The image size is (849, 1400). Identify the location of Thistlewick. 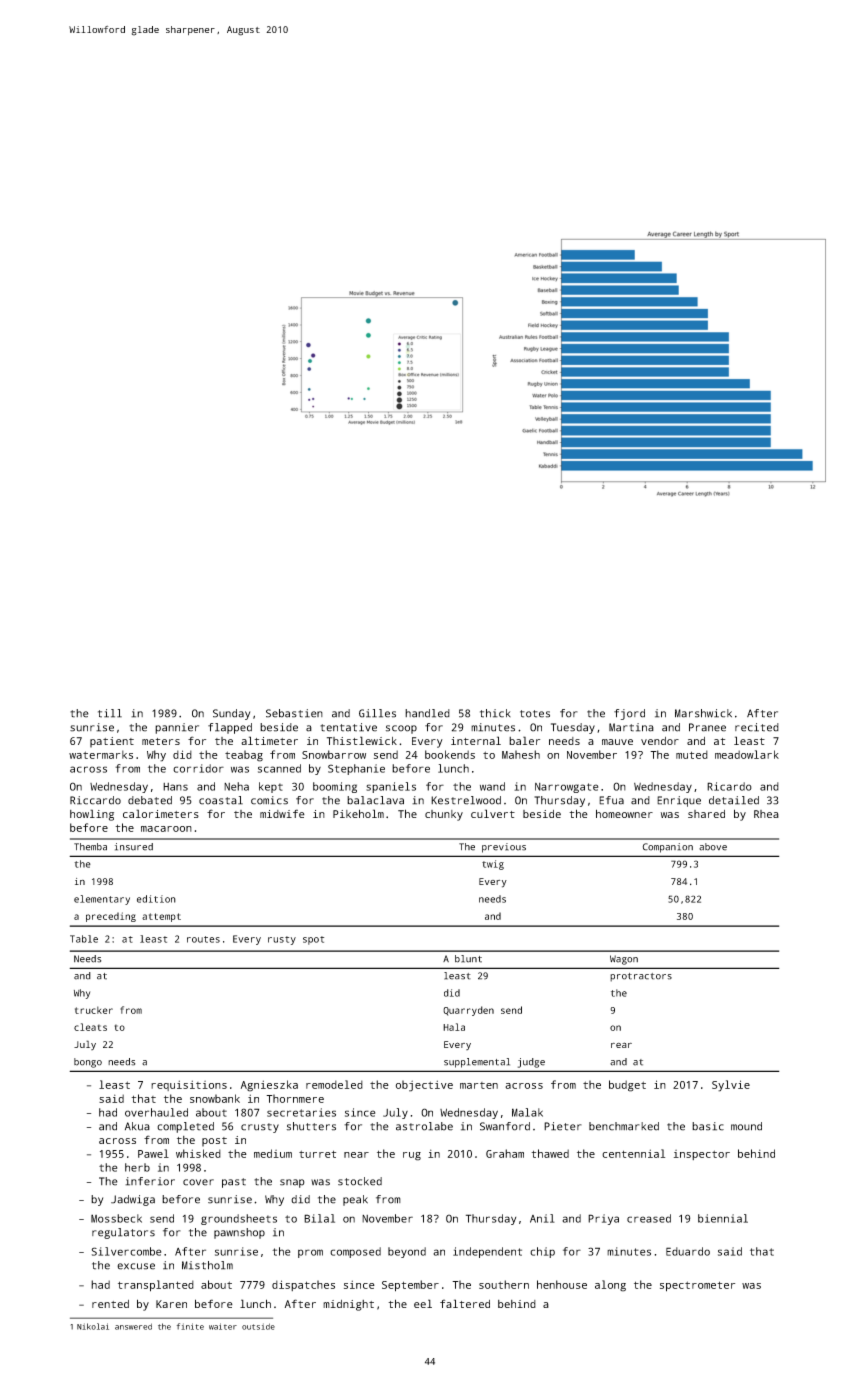
(362, 740).
